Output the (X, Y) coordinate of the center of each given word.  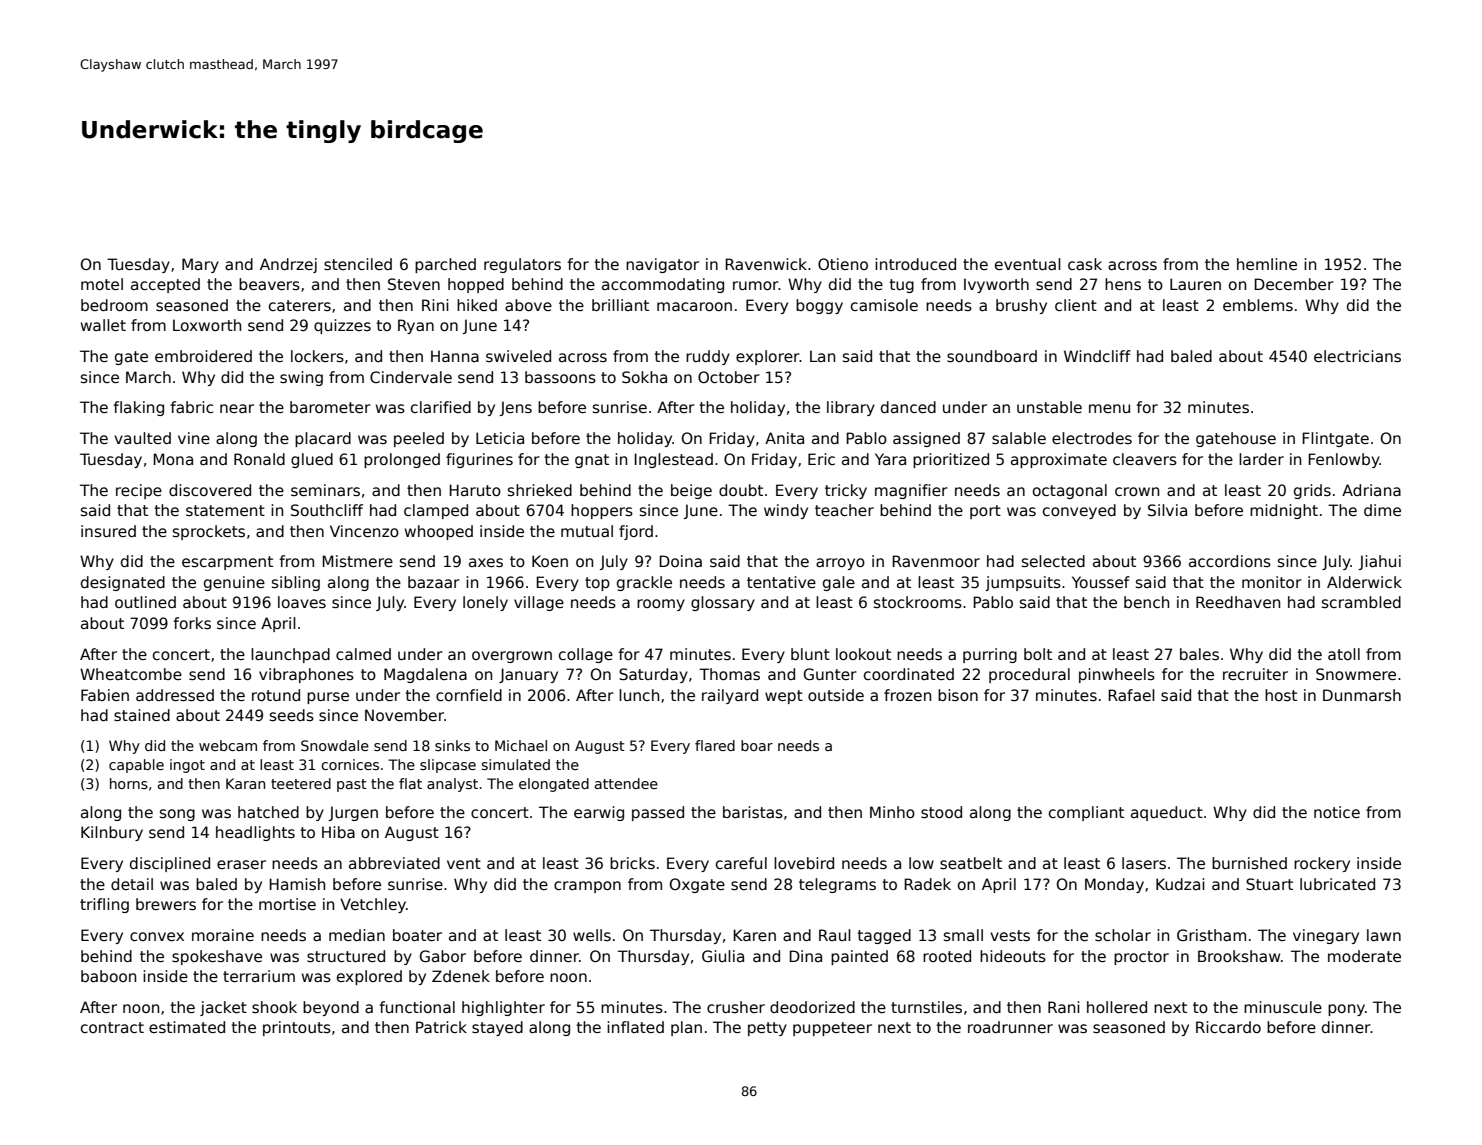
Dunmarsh (1362, 695)
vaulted (142, 438)
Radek (927, 884)
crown (1137, 491)
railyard (730, 696)
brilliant (620, 305)
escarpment (227, 563)
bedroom (114, 305)
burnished (1249, 863)
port (985, 512)
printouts (297, 1028)
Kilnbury (112, 833)
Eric (821, 459)
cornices (350, 764)
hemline (1267, 264)
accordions (1230, 561)
